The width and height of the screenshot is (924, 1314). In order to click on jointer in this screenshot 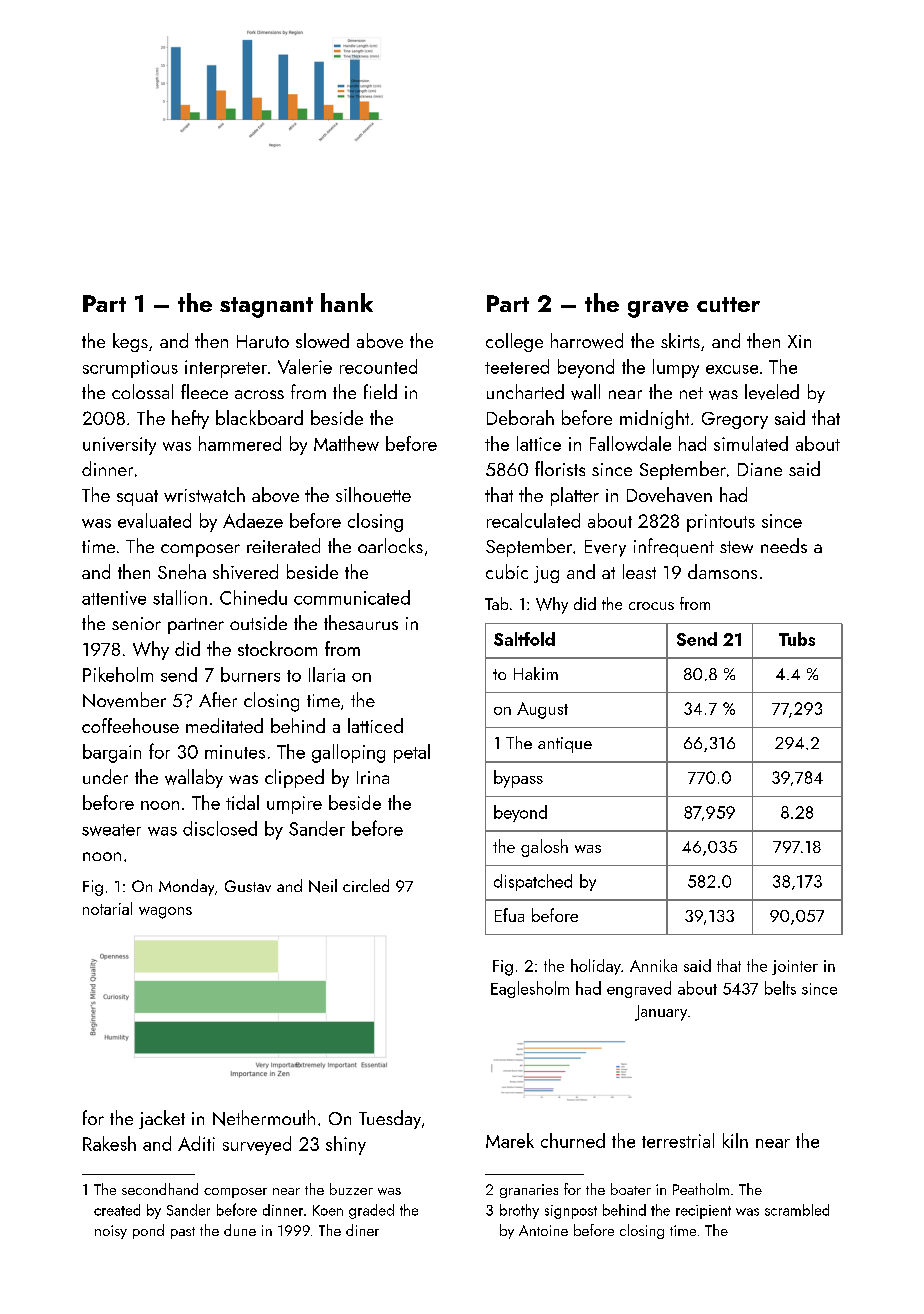, I will do `click(795, 967)`.
